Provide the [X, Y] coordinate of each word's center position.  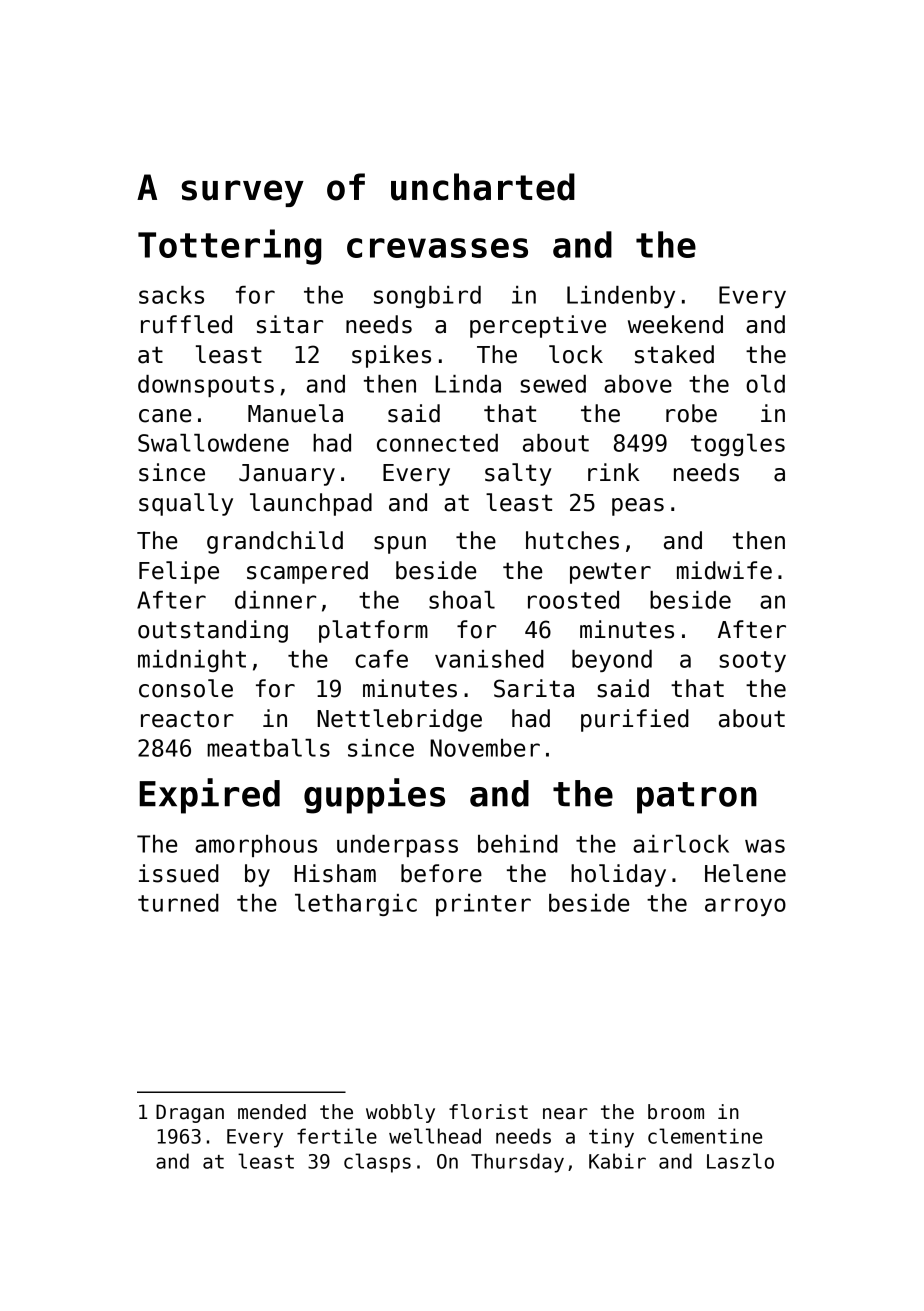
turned [178, 903]
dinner [275, 600]
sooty [752, 661]
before [441, 873]
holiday [618, 875]
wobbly [400, 1113]
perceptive [538, 326]
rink [614, 472]
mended [272, 1112]
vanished [489, 659]
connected [437, 443]
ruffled [186, 324]
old [765, 384]
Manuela [295, 413]
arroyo [745, 907]
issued [179, 873]
